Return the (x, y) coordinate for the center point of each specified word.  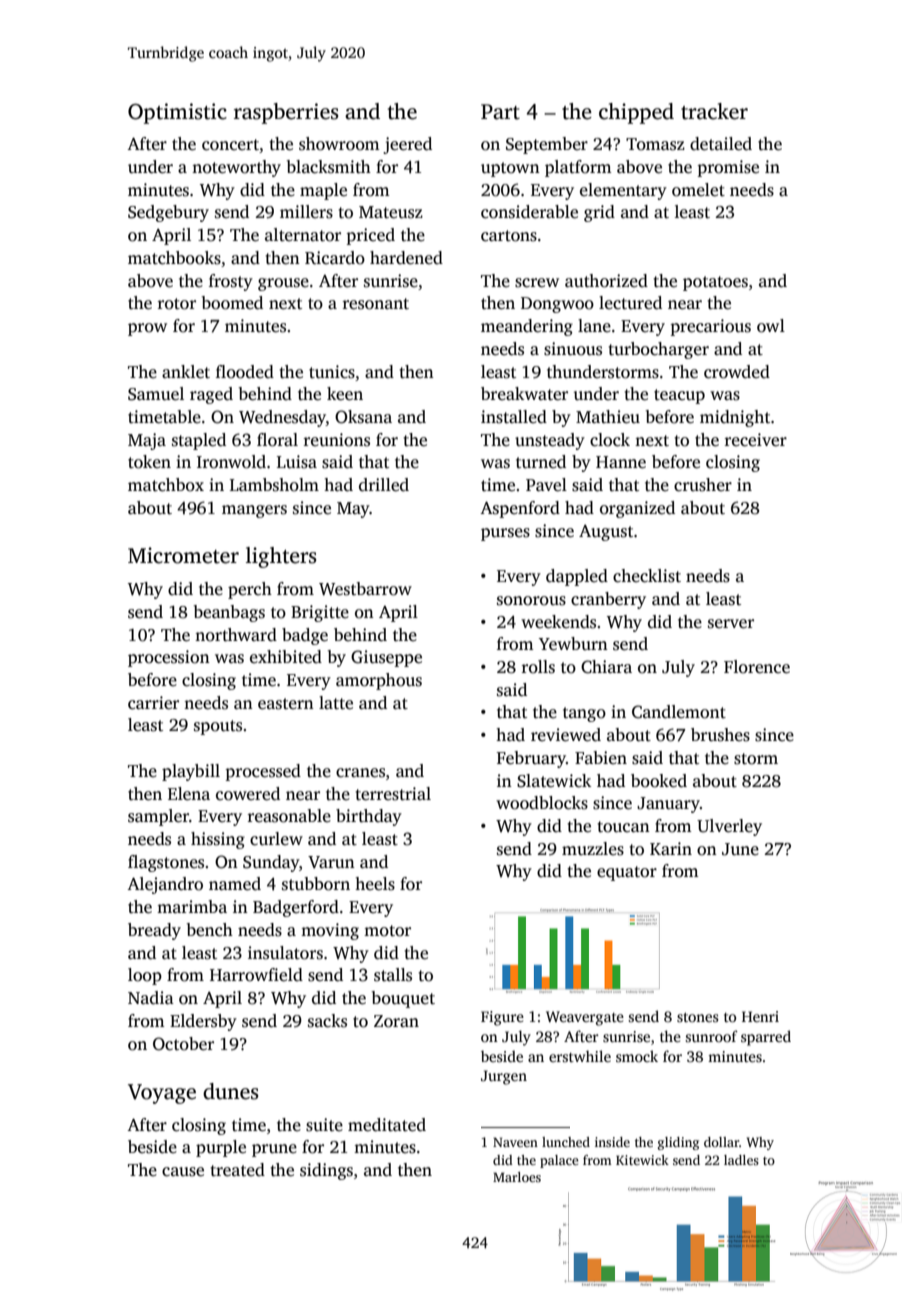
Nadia (151, 998)
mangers (254, 511)
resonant (375, 304)
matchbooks (174, 258)
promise (728, 168)
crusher (703, 485)
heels (375, 884)
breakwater (524, 394)
